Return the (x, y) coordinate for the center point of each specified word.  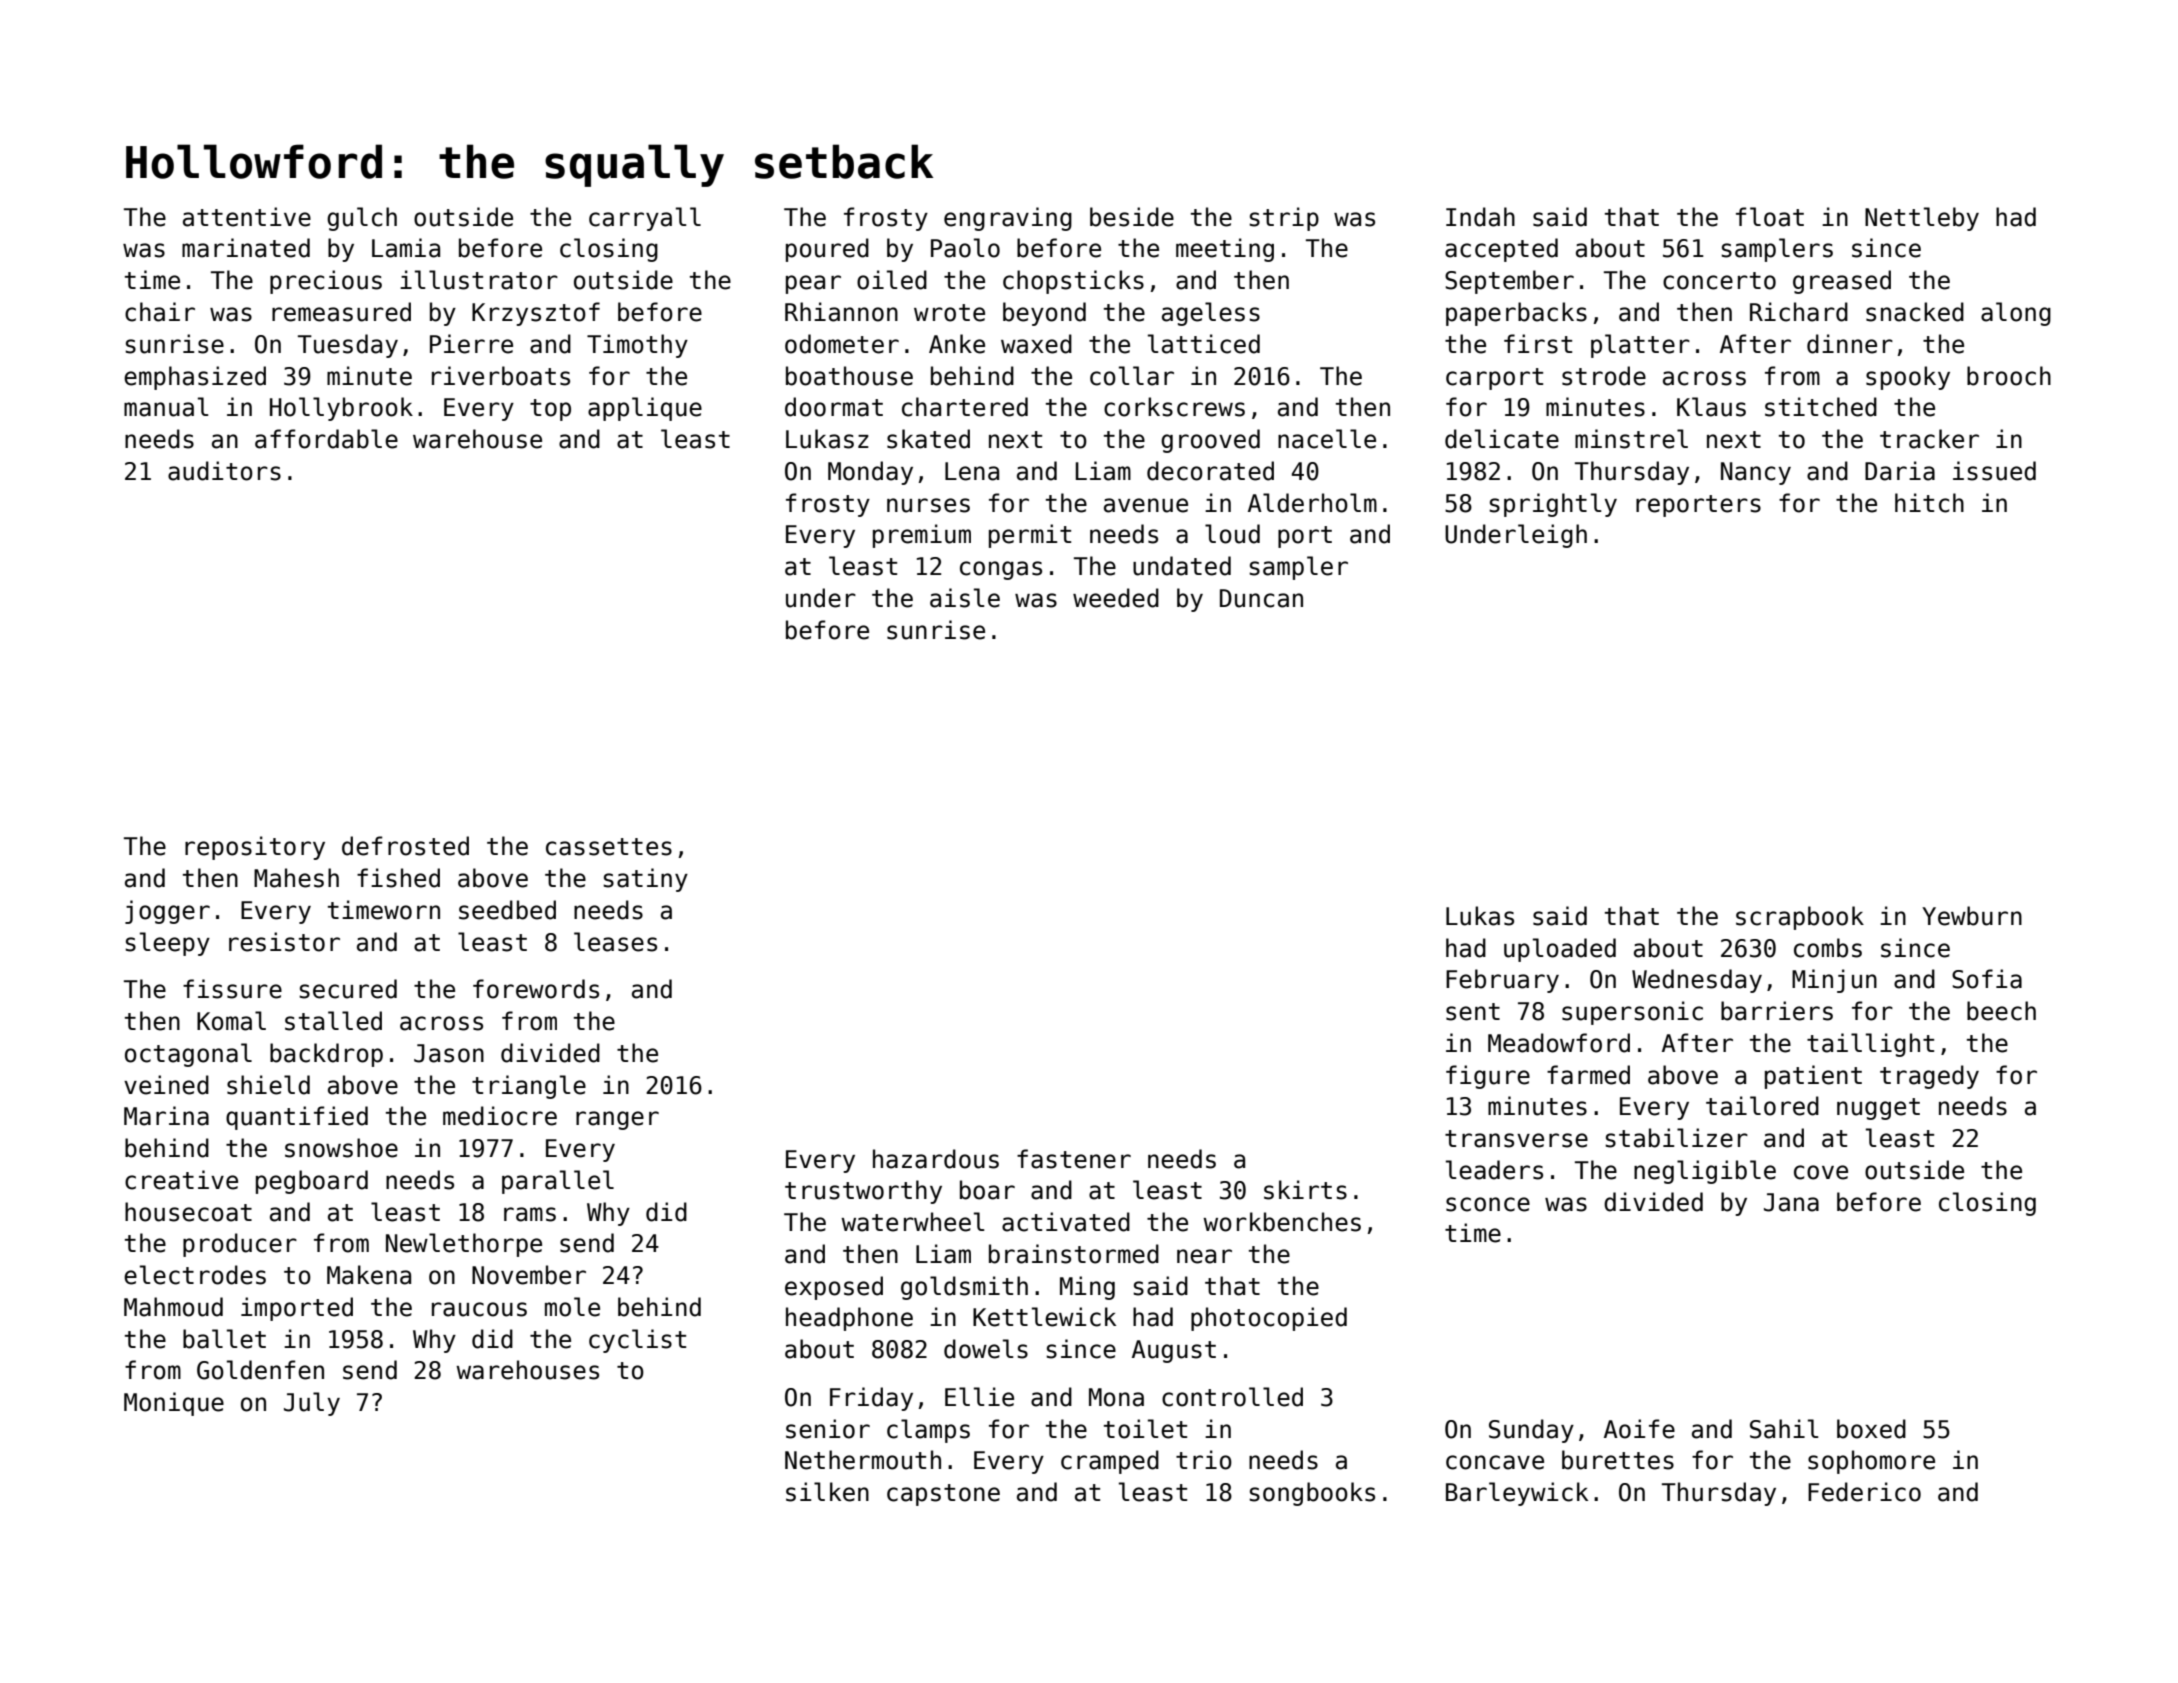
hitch (1929, 503)
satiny (645, 880)
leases (615, 942)
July (312, 1404)
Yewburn (1972, 916)
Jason (449, 1053)
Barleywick (1517, 1494)
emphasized (195, 378)
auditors (224, 471)
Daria (1900, 471)
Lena (972, 471)
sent (1473, 1012)
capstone (943, 1495)
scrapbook (1800, 918)
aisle (965, 598)
